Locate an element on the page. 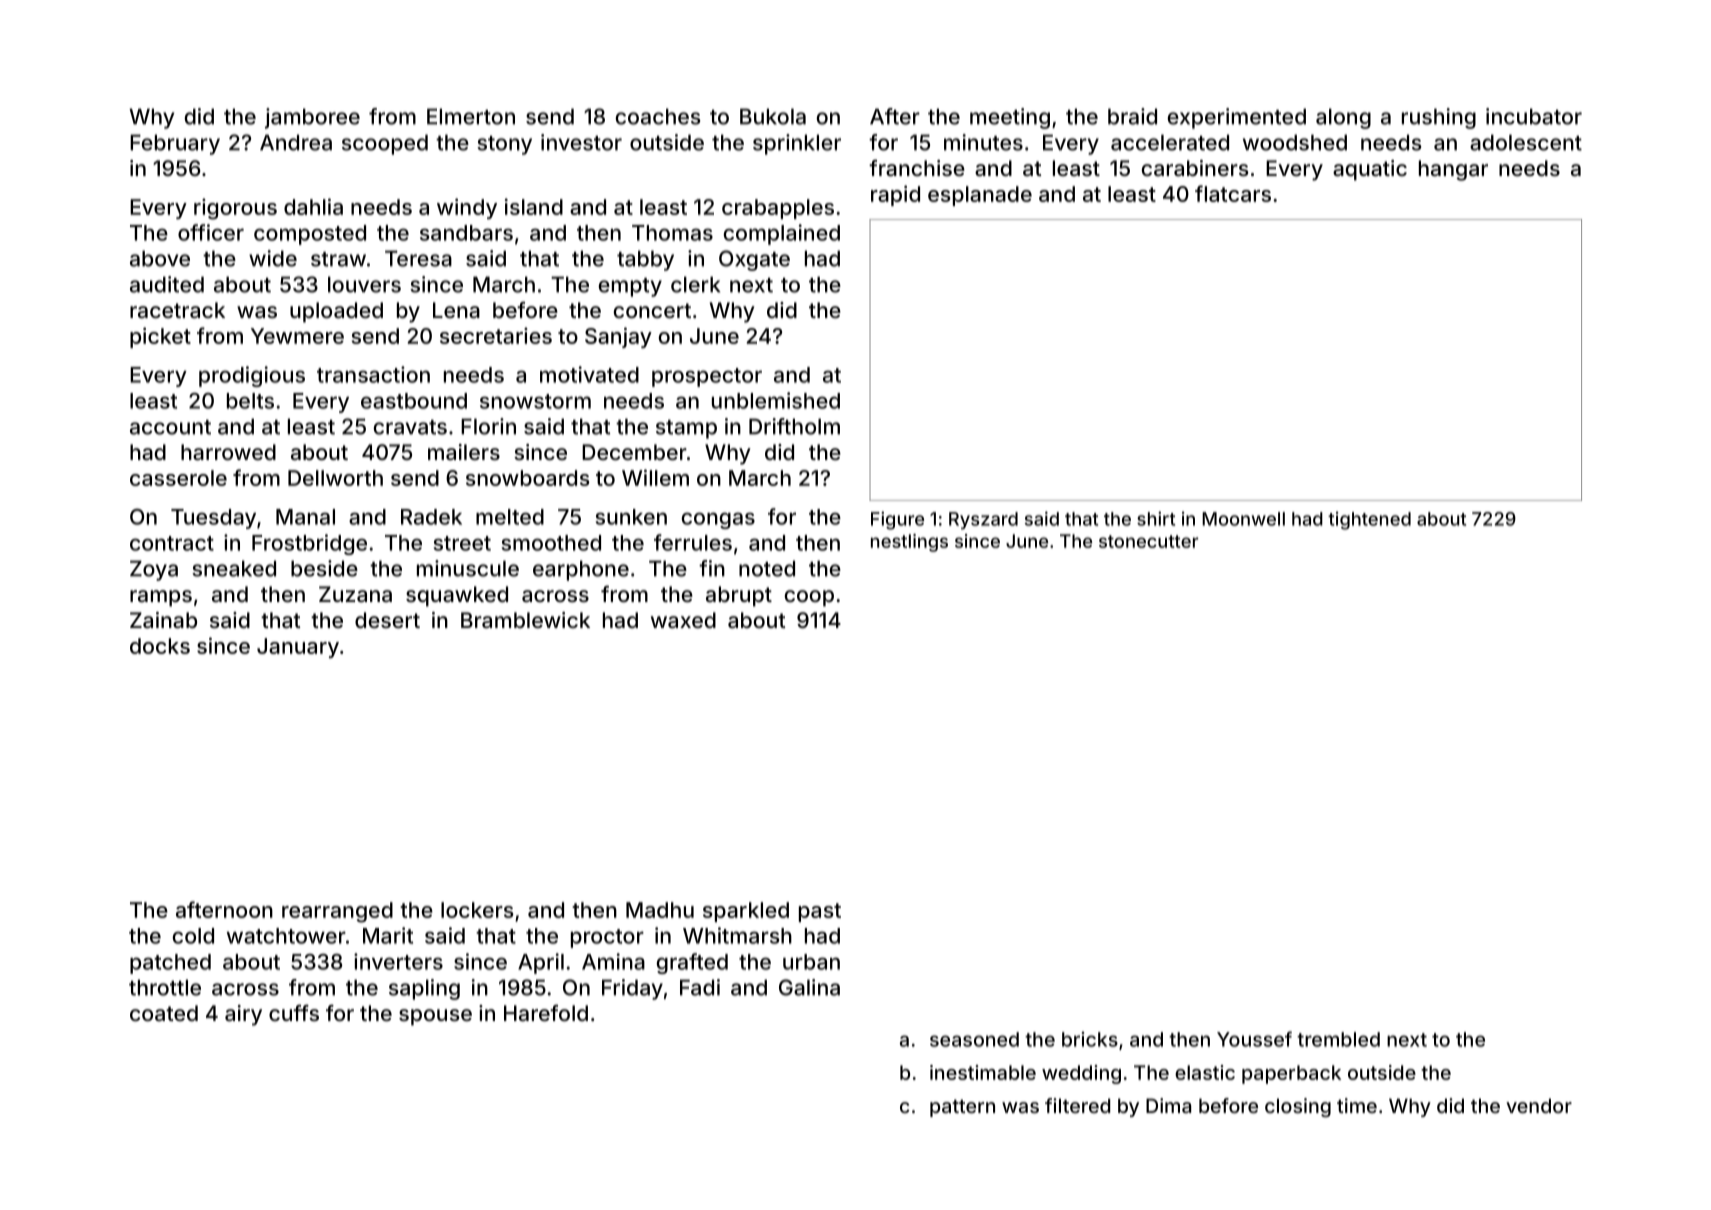 The image size is (1711, 1210). Driftholm is located at coordinates (794, 426).
